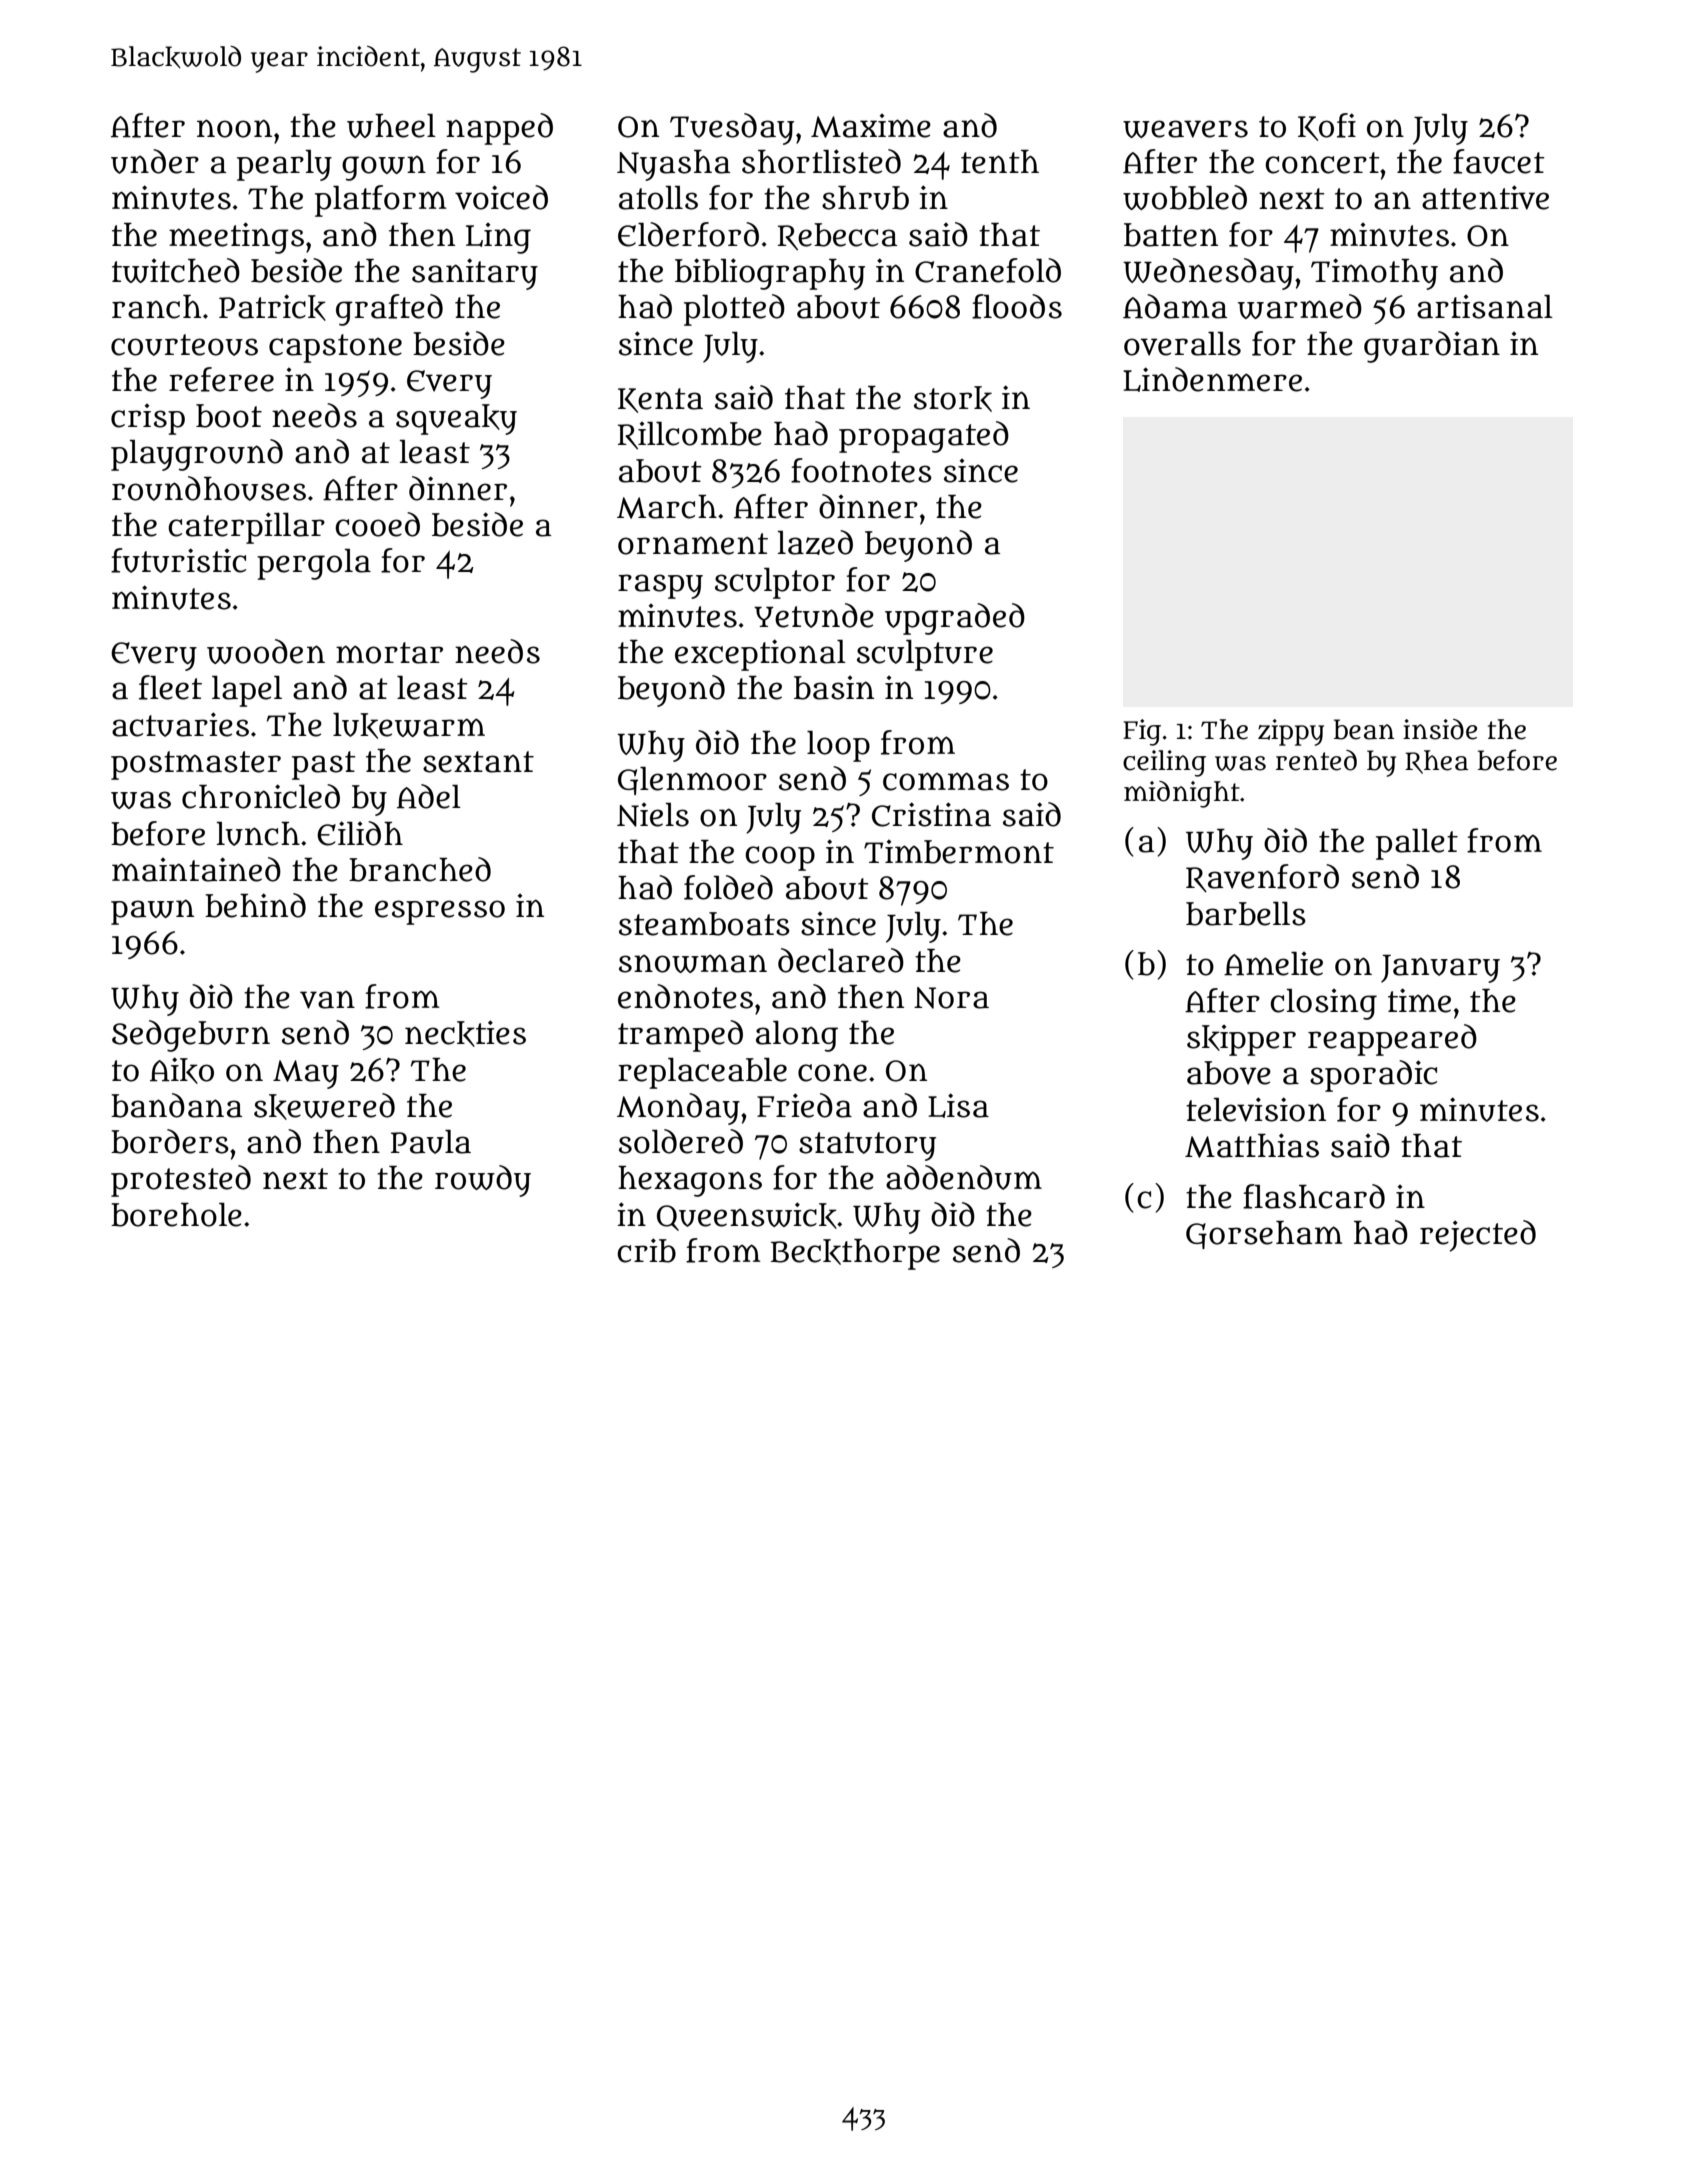 The image size is (1683, 2178). What do you see at coordinates (1436, 762) in the screenshot?
I see `Rhea` at bounding box center [1436, 762].
